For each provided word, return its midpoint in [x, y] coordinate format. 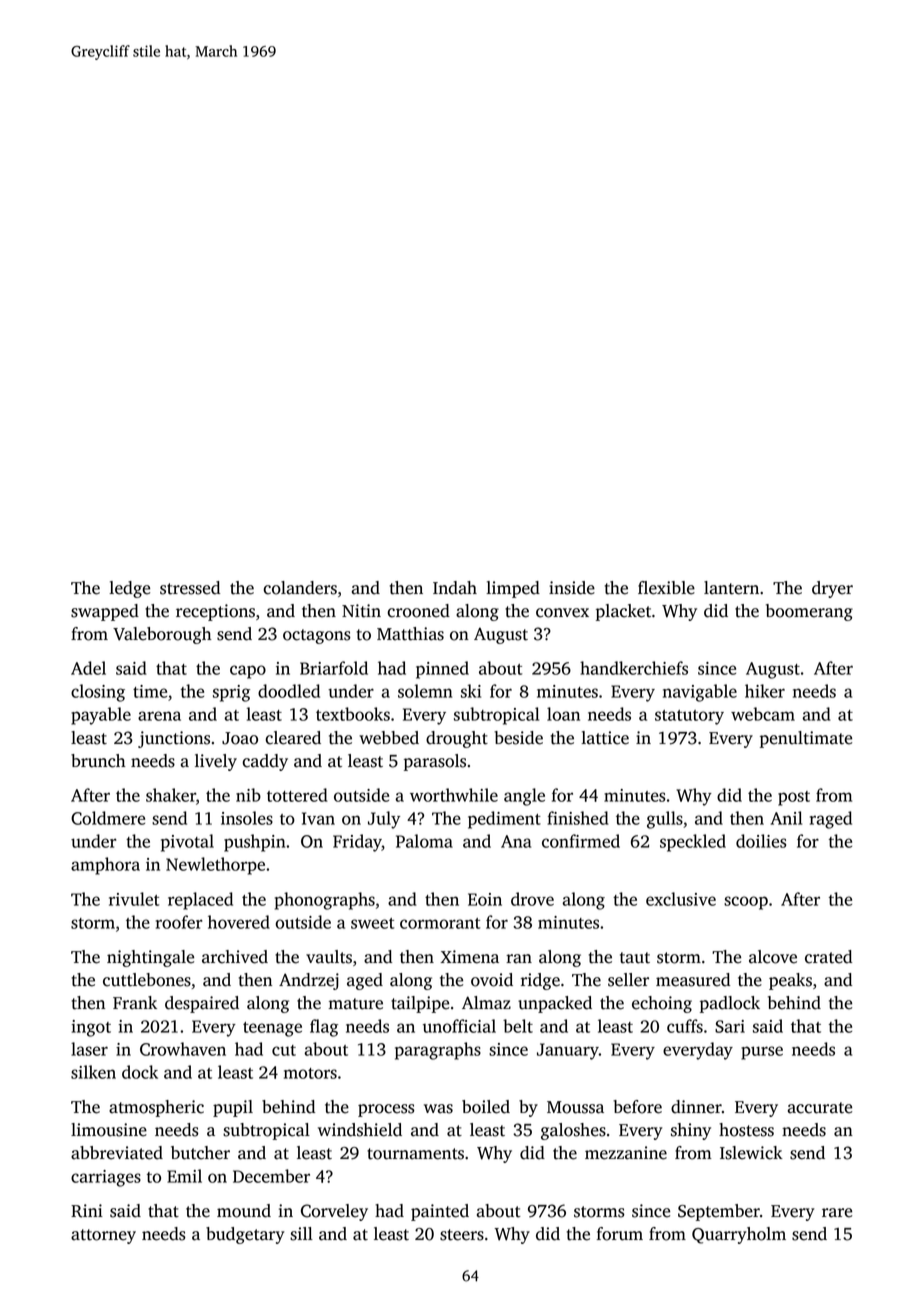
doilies [761, 841]
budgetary [245, 1235]
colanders [300, 588]
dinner [696, 1107]
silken [93, 1072]
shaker [171, 795]
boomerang [809, 612]
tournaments [415, 1154]
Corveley [334, 1212]
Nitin [361, 611]
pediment [504, 820]
